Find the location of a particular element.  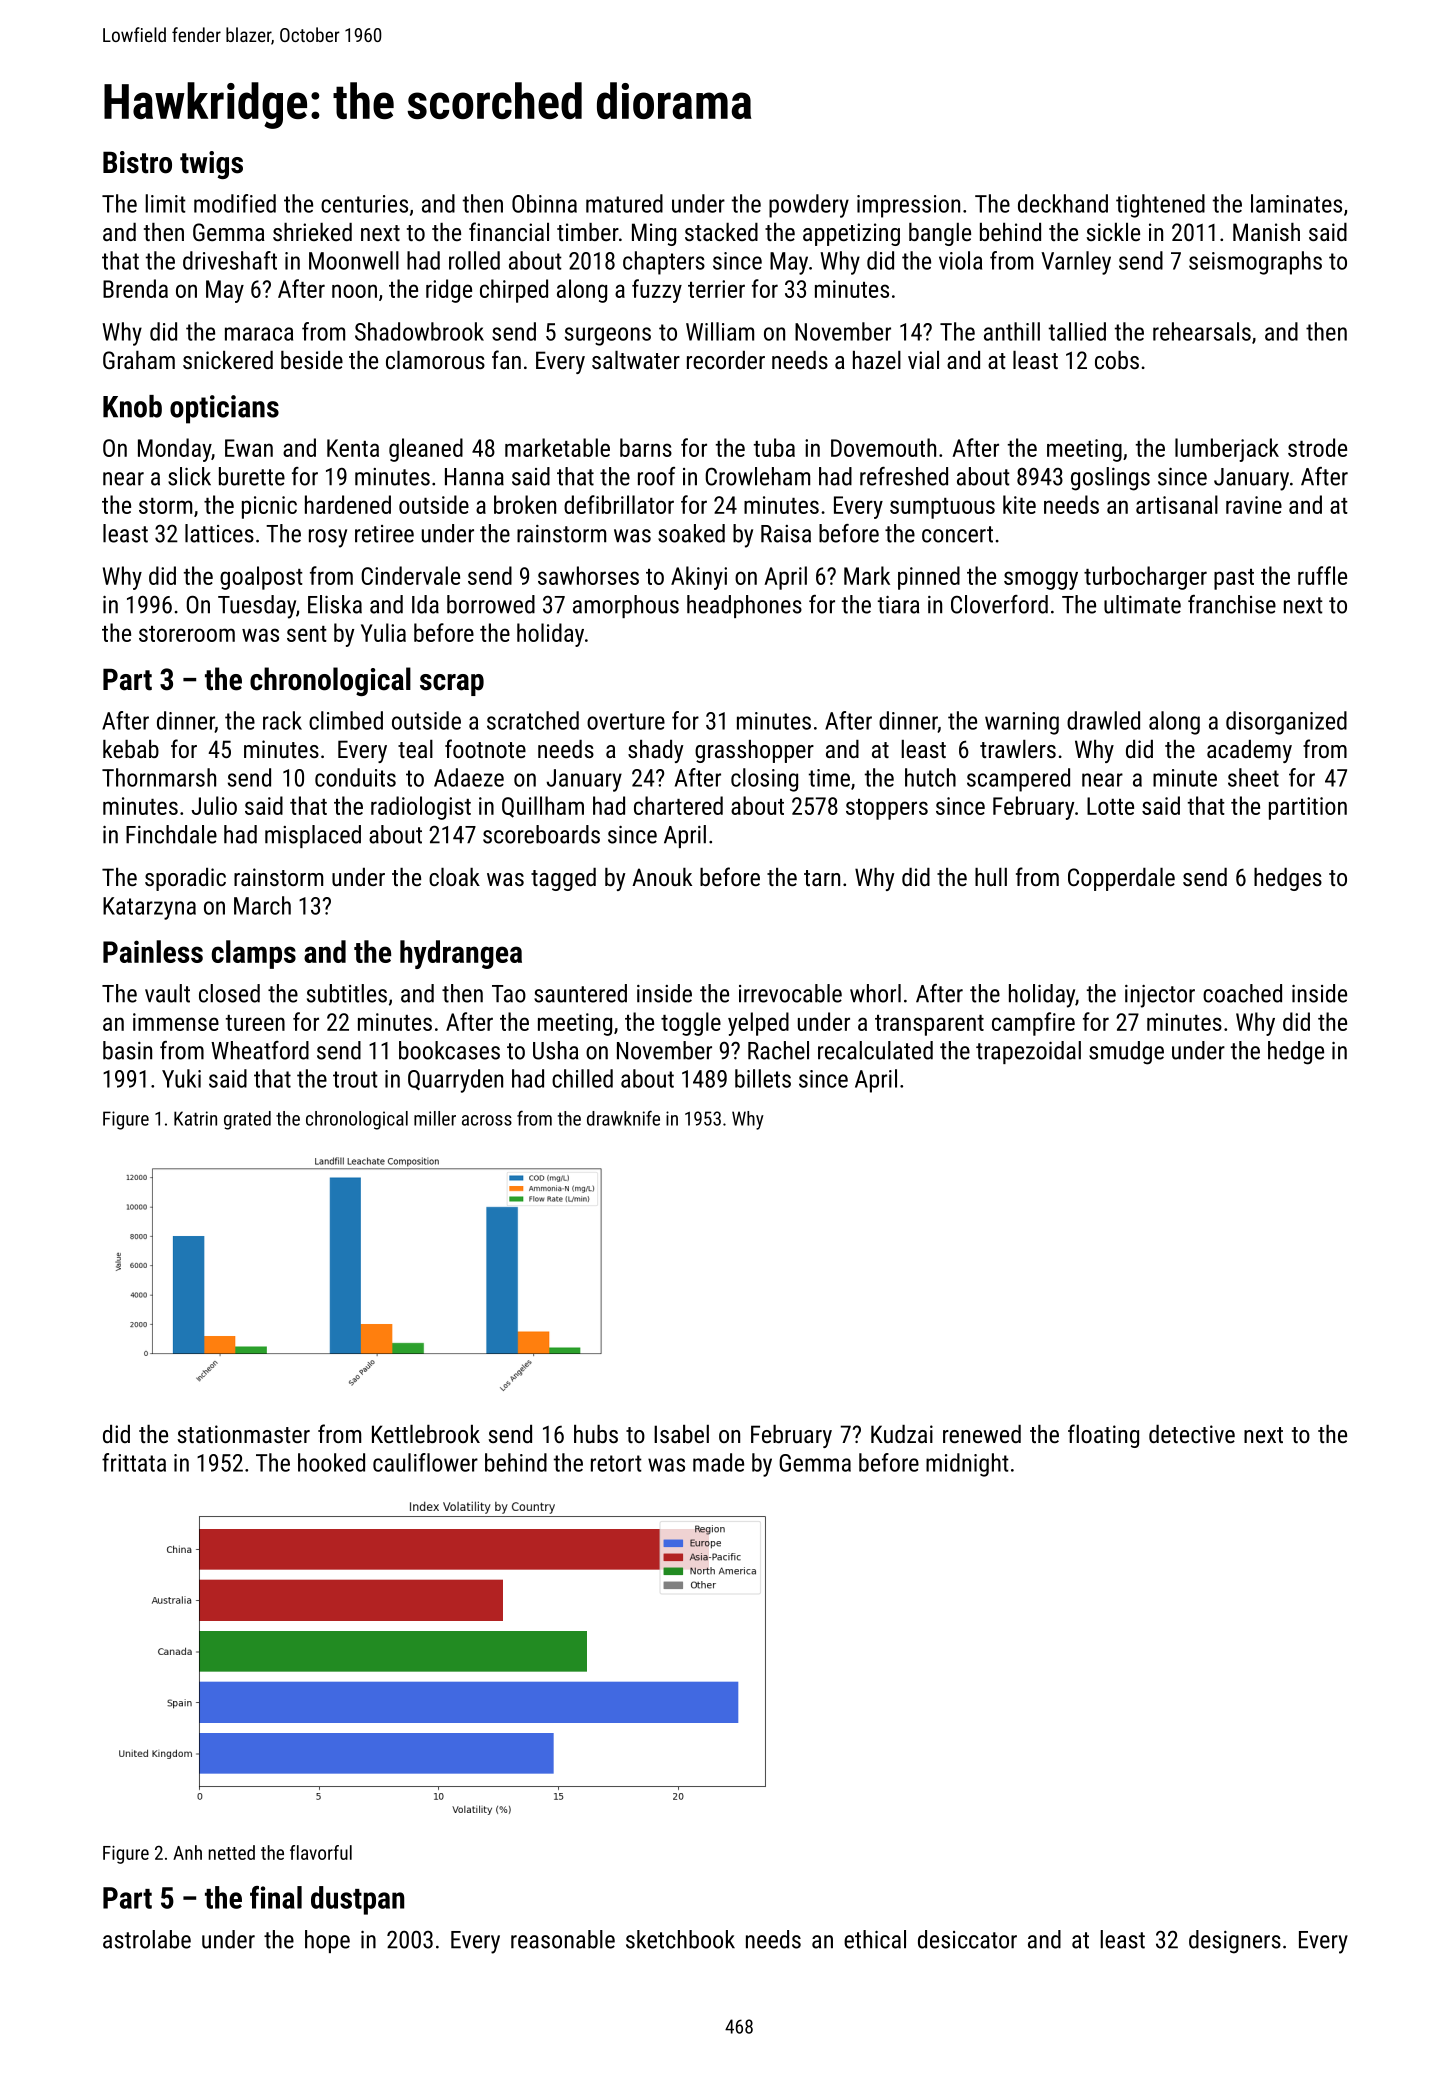

laminates is located at coordinates (1296, 203).
